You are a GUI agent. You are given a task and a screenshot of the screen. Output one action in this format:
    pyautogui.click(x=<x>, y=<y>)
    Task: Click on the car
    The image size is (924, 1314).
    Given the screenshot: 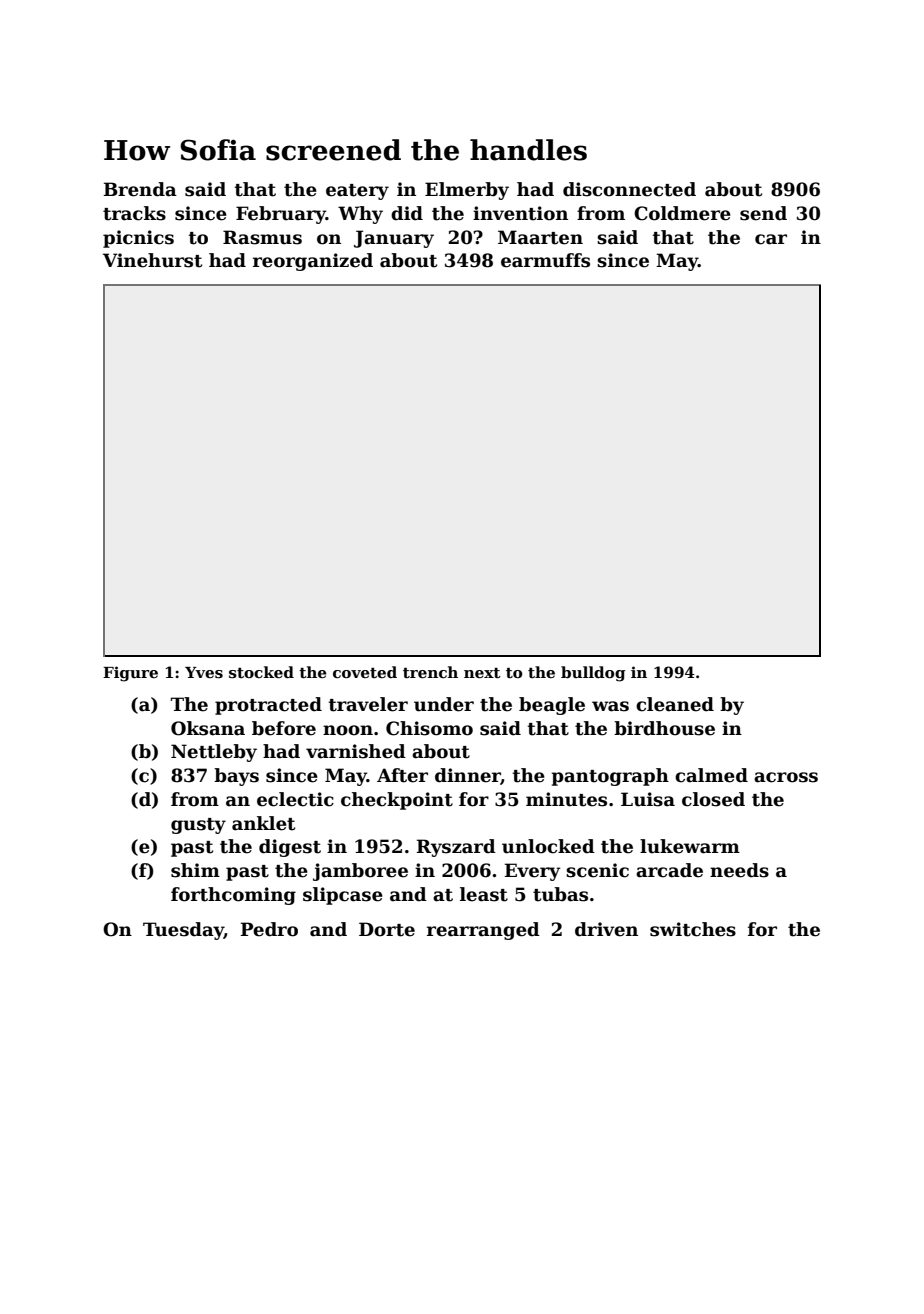 What is the action you would take?
    pyautogui.click(x=771, y=239)
